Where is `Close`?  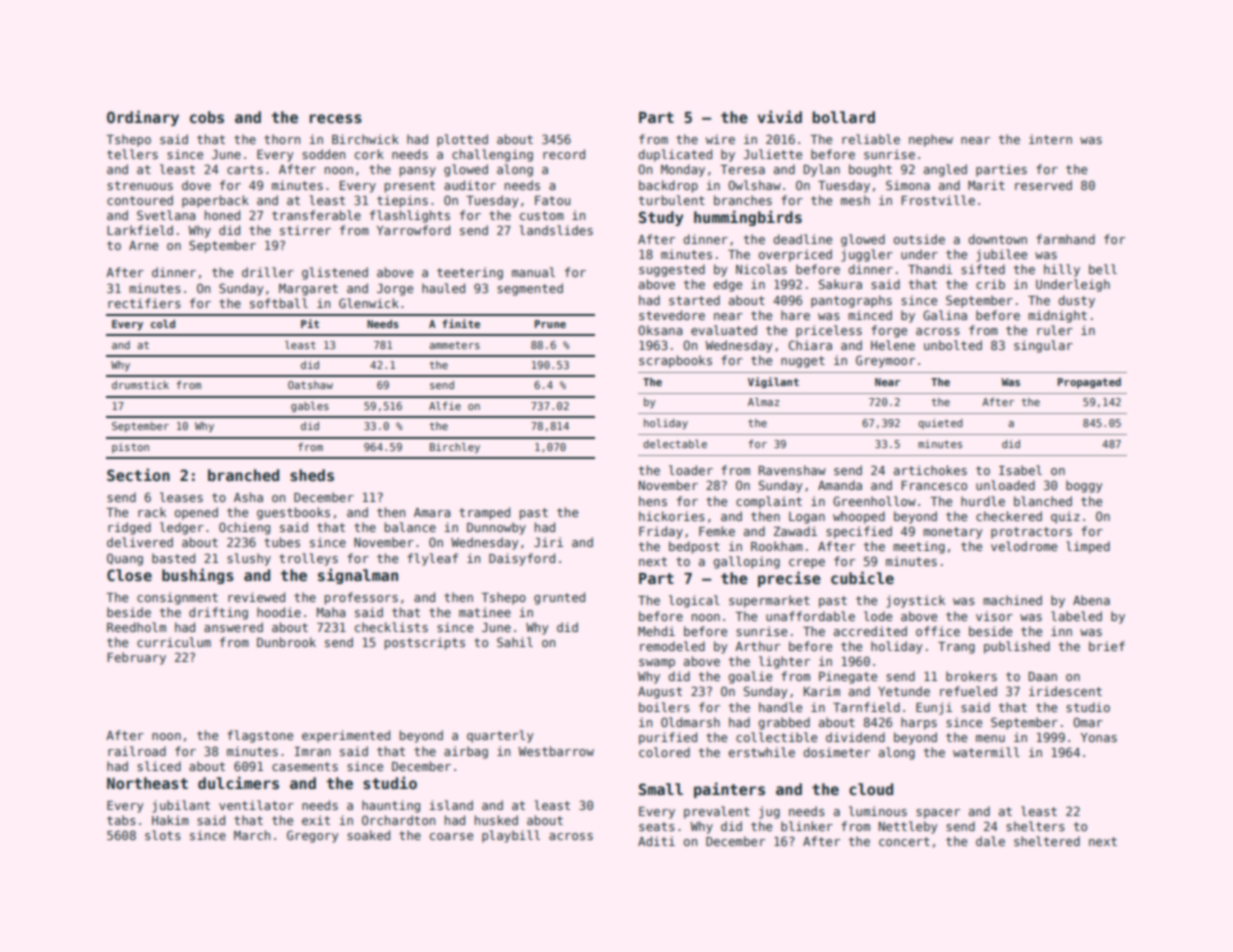 Close is located at coordinates (129, 575).
